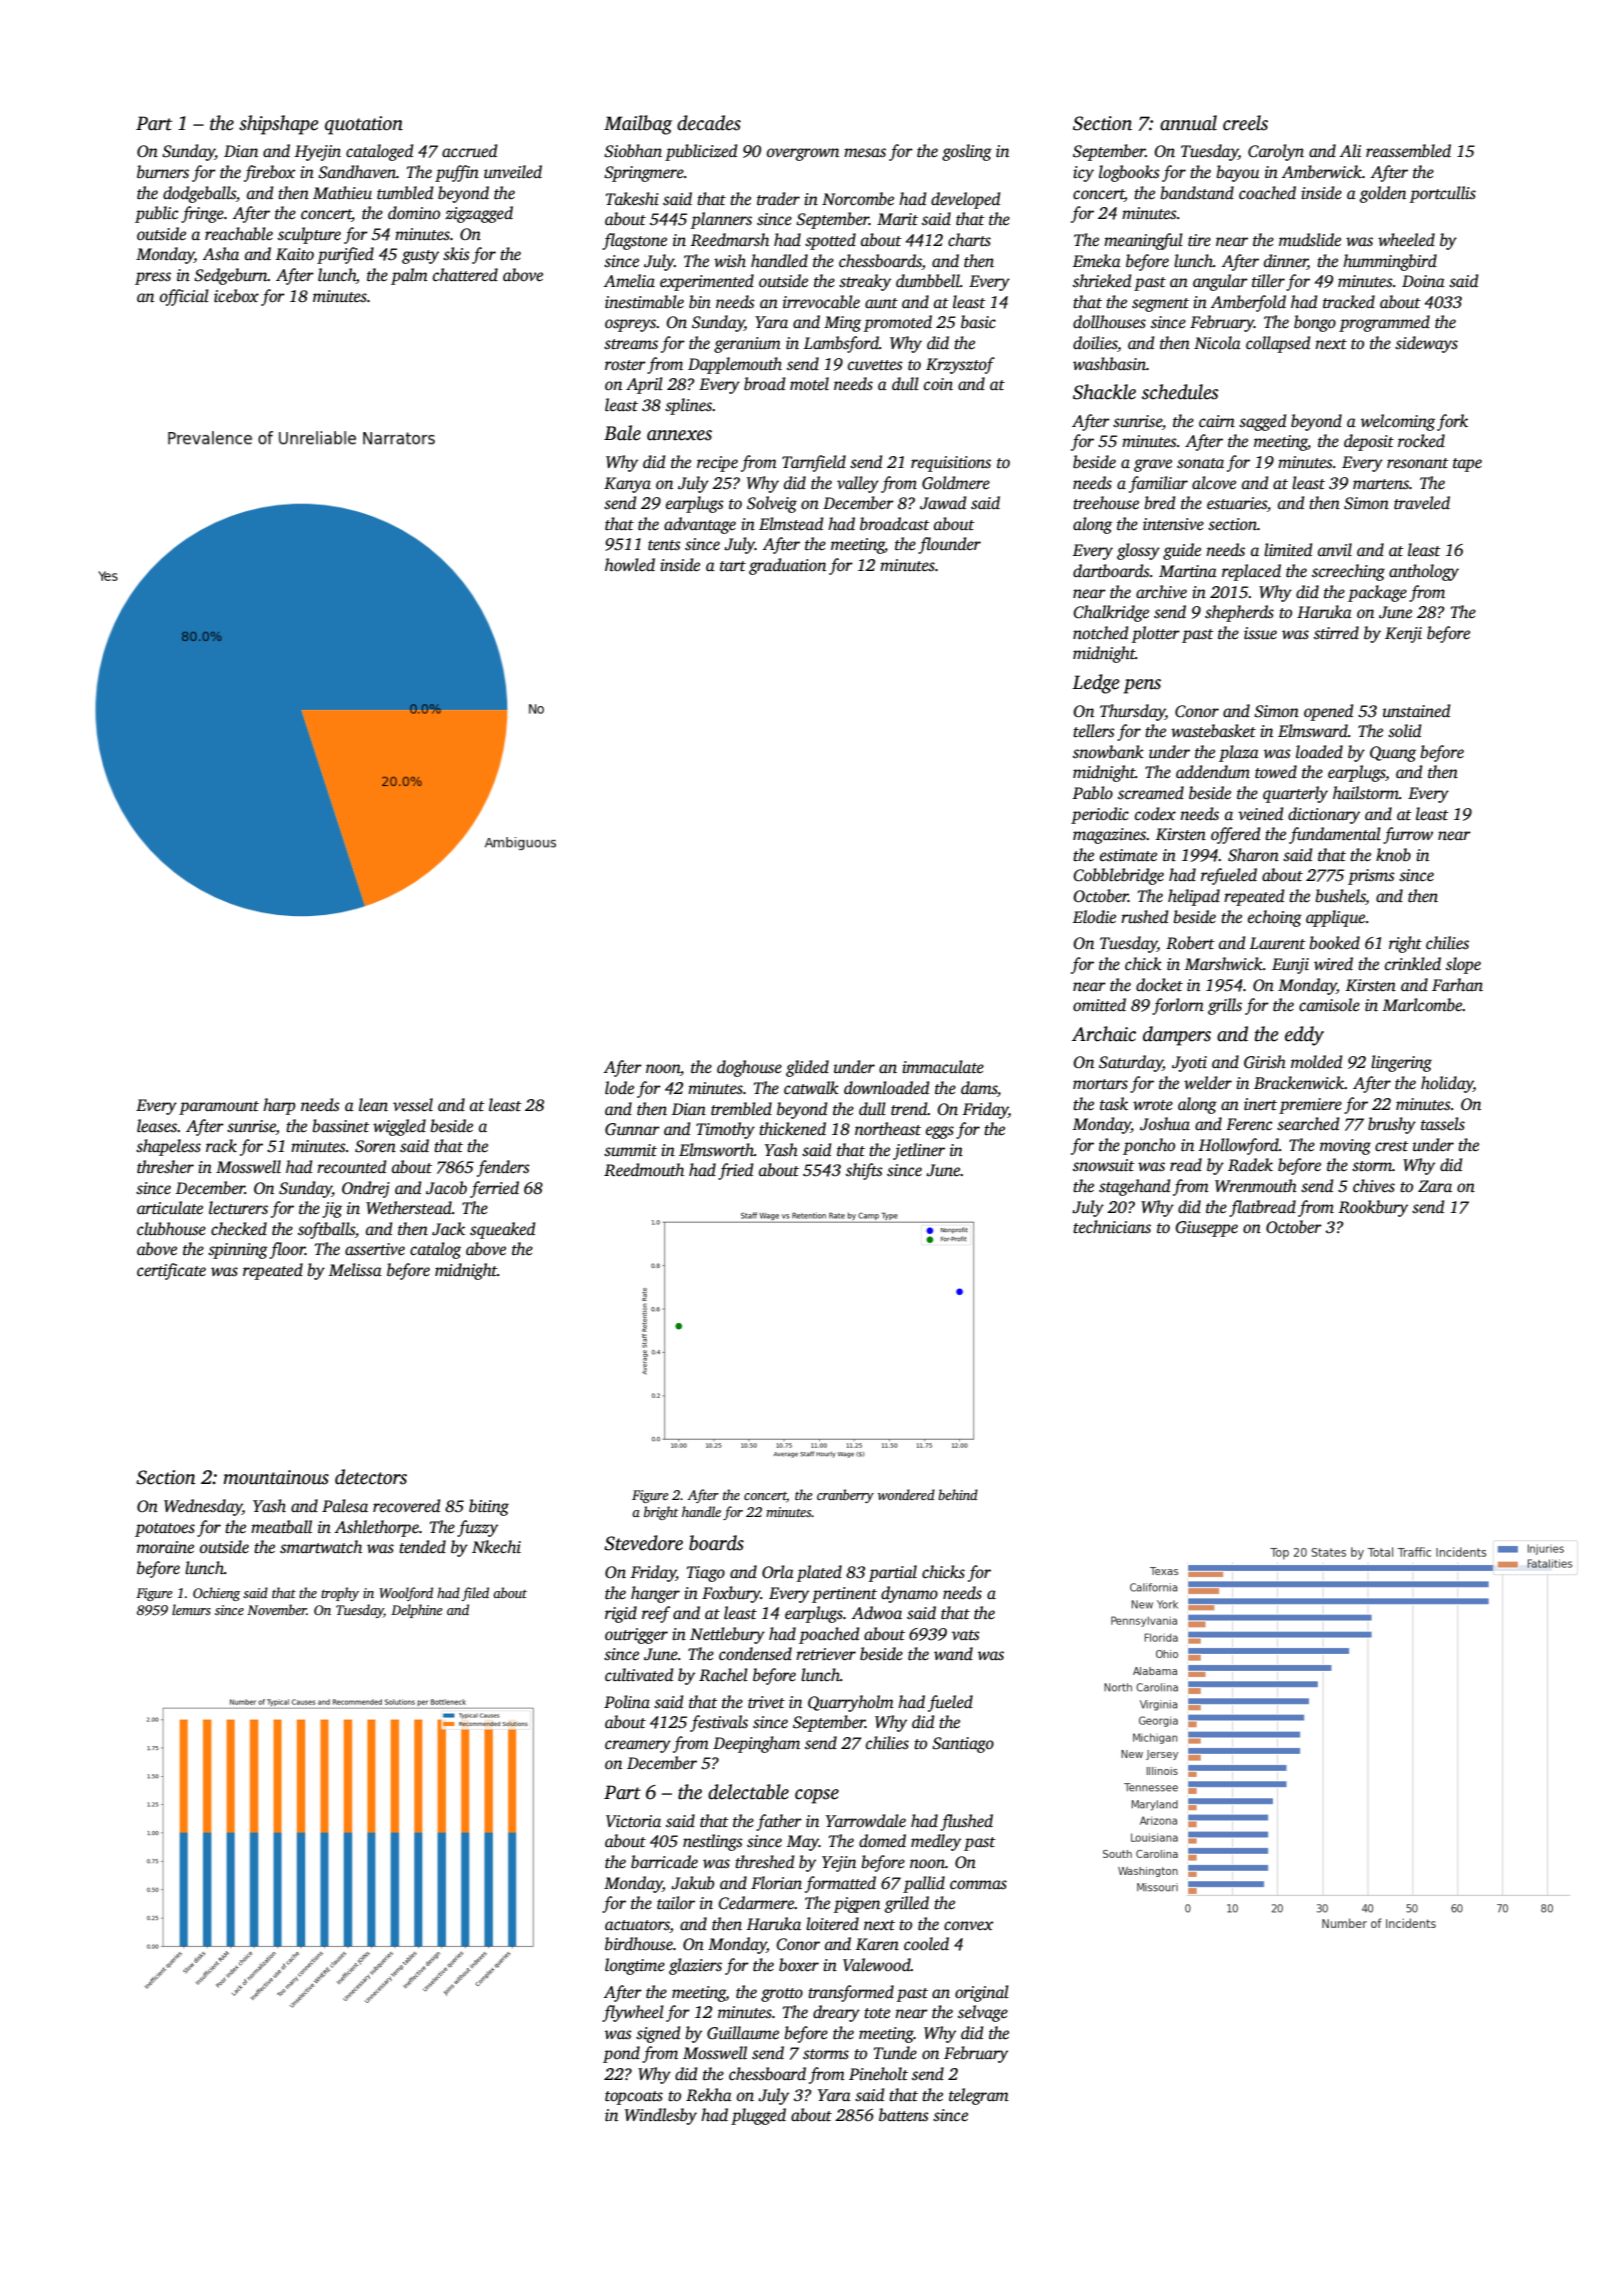 The width and height of the screenshot is (1620, 2292). What do you see at coordinates (1463, 965) in the screenshot?
I see `slope` at bounding box center [1463, 965].
